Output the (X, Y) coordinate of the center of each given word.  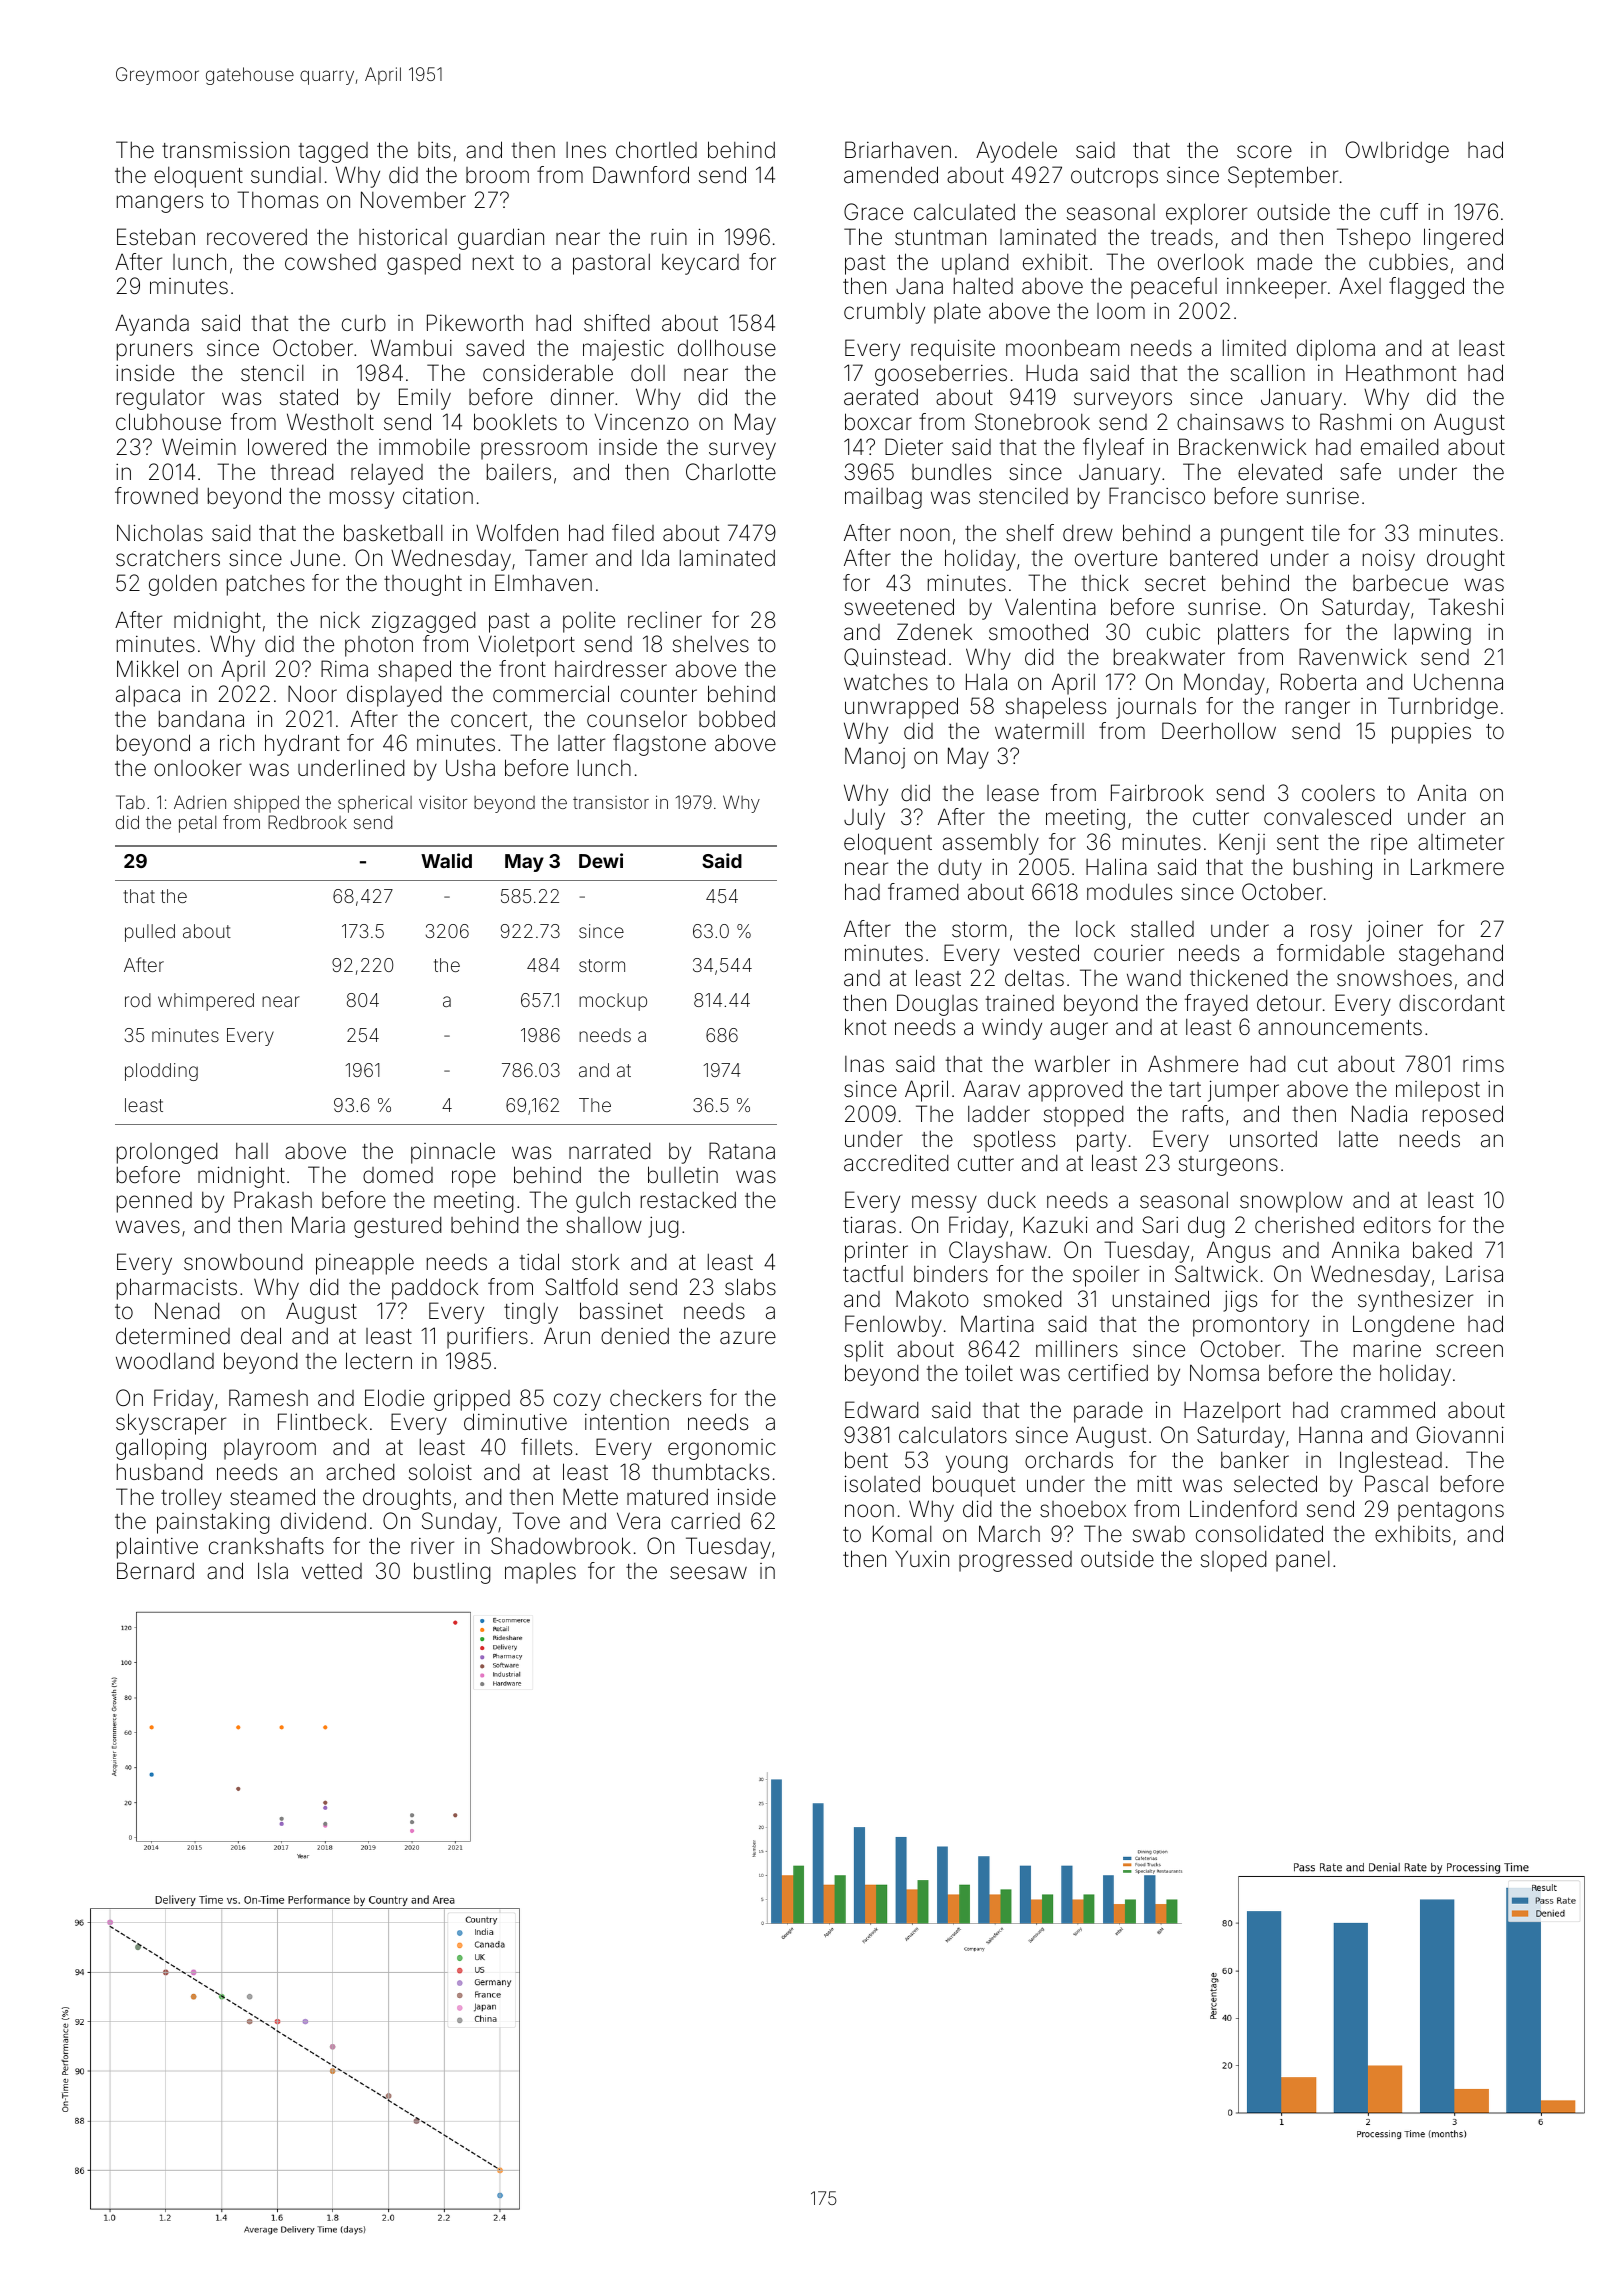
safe (1360, 472)
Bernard (155, 1570)
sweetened (899, 607)
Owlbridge (1397, 152)
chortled (656, 150)
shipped (266, 804)
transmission (225, 150)
